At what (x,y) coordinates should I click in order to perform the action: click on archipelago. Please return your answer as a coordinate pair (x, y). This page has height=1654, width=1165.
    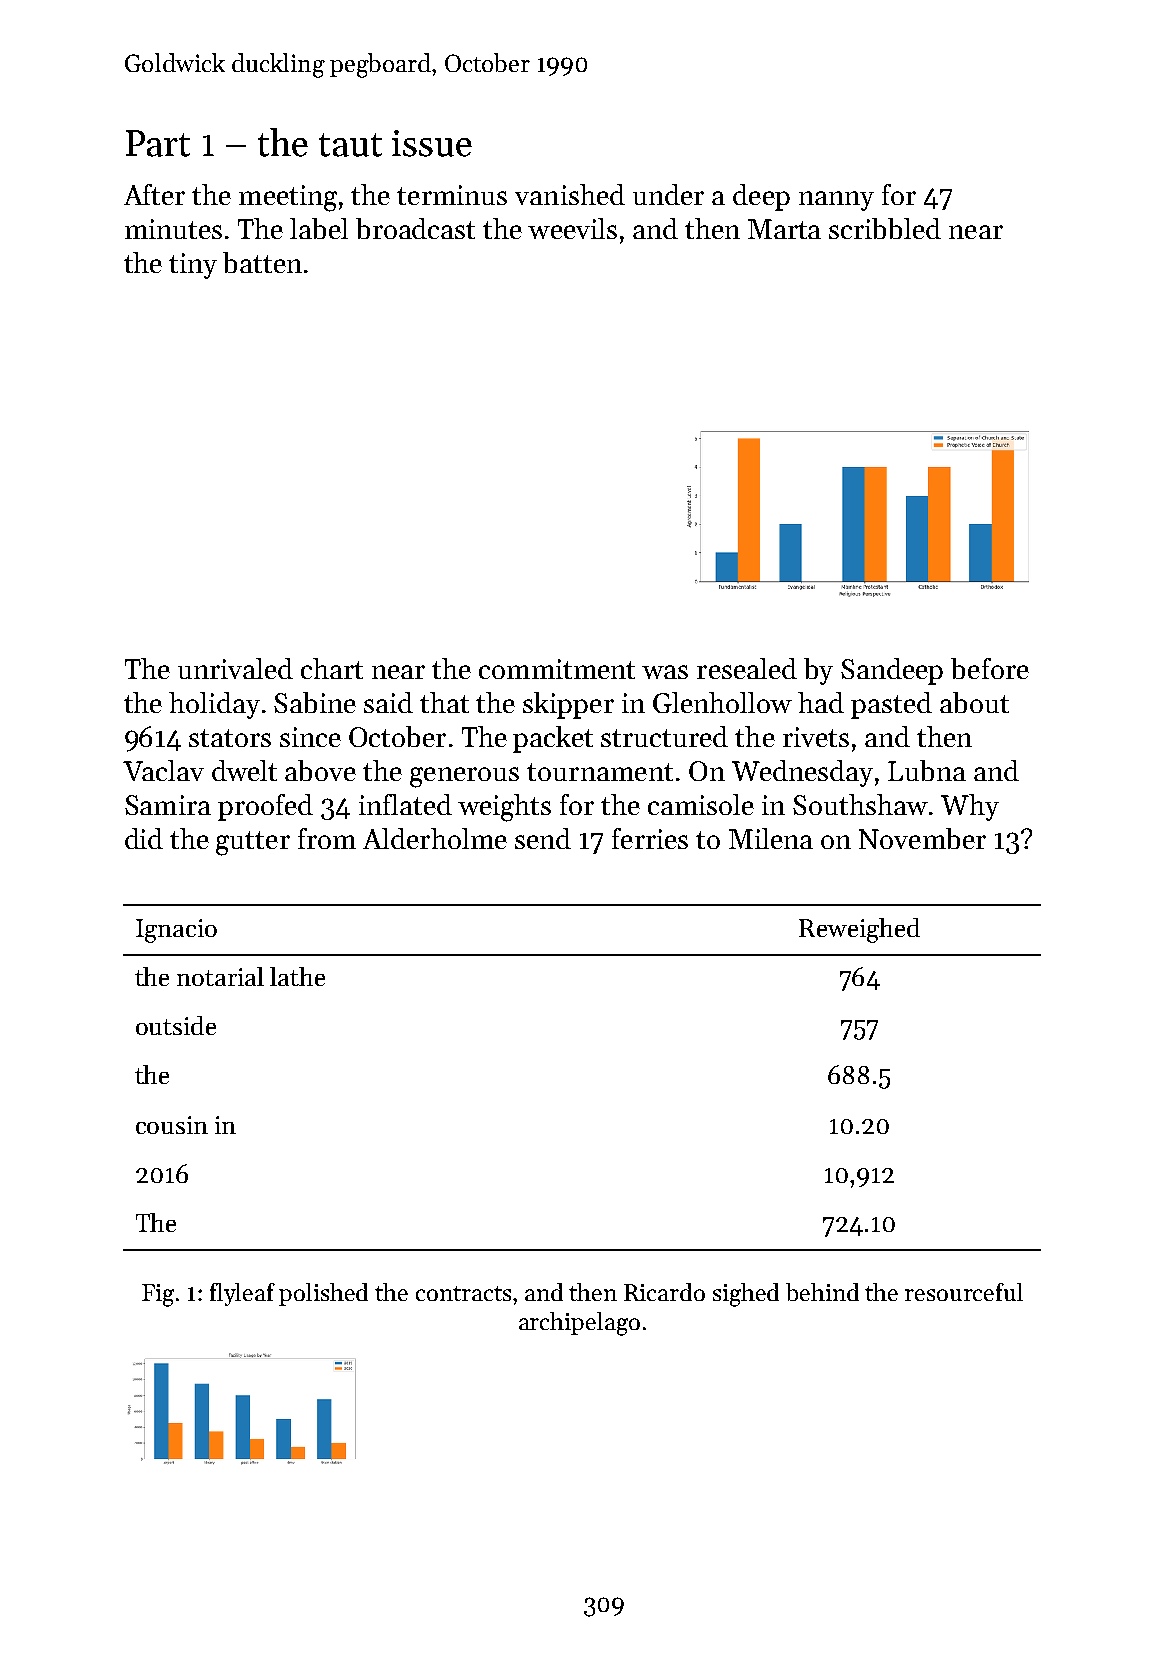
    Looking at the image, I should click on (579, 1324).
